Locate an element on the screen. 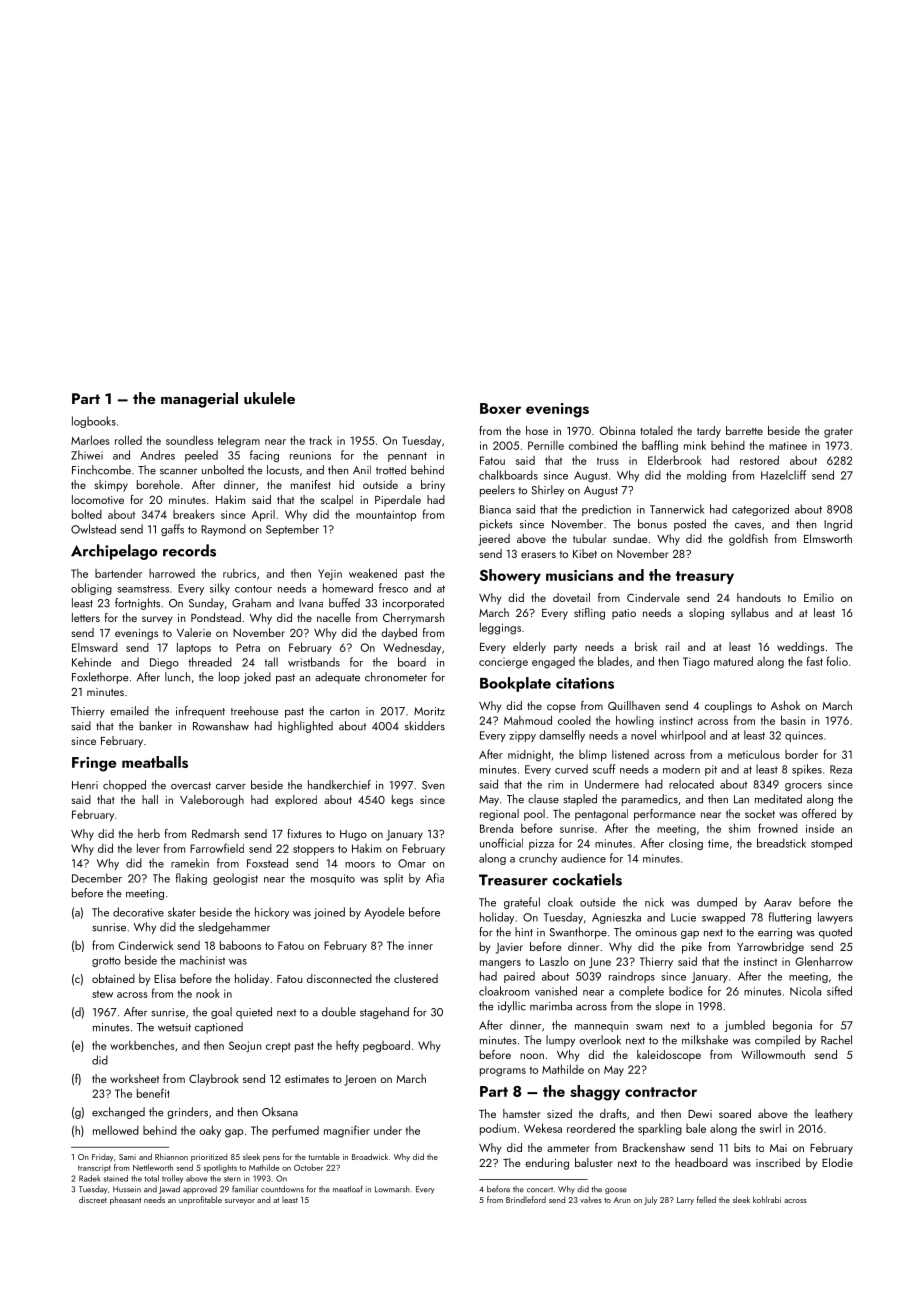 The height and width of the screenshot is (1308, 924). Elmsward is located at coordinates (95, 647).
